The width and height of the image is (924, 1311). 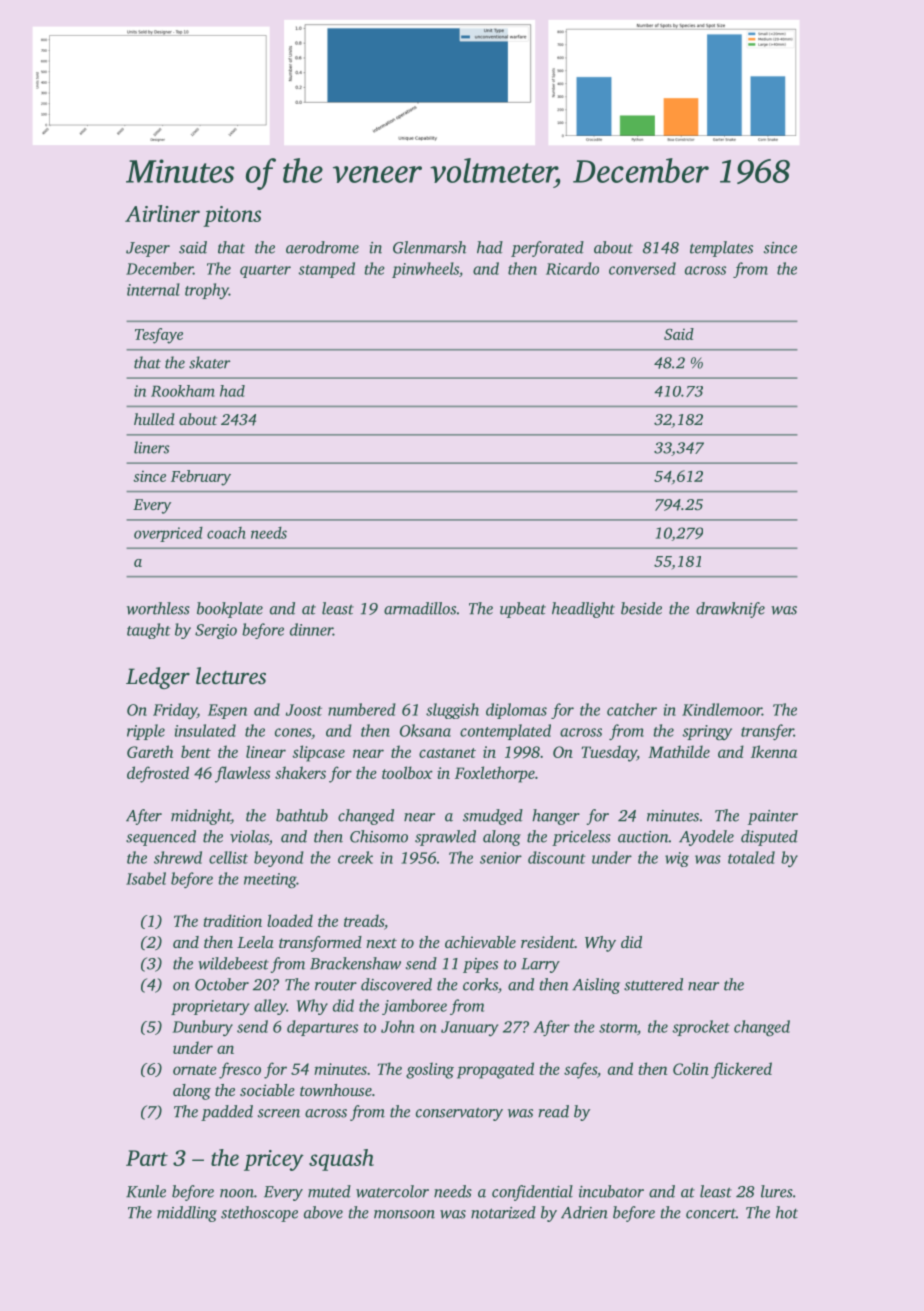 What do you see at coordinates (242, 774) in the image?
I see `flawless` at bounding box center [242, 774].
